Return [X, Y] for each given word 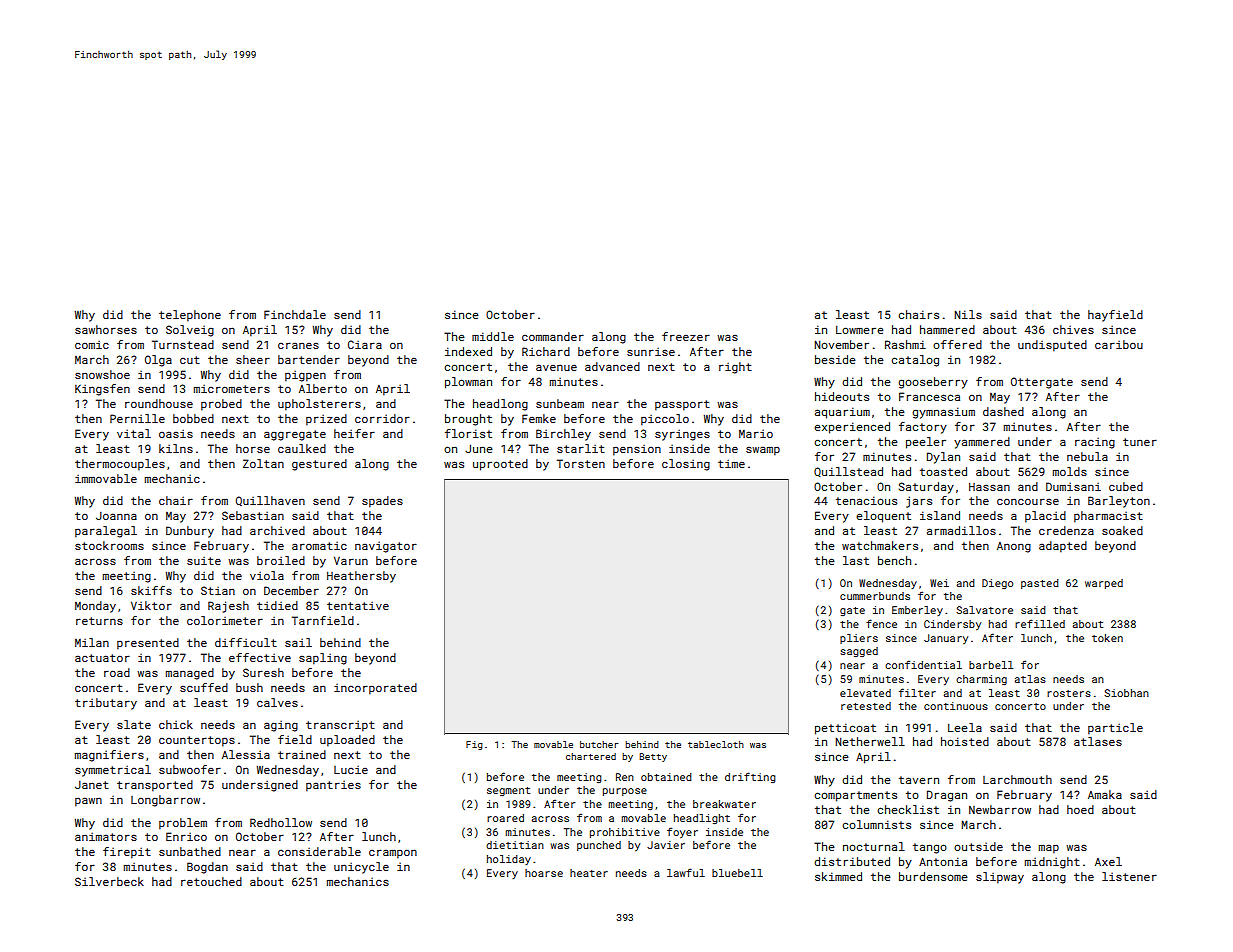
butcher [599, 744]
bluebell [737, 873]
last [856, 560]
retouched [211, 881]
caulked [302, 448]
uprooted [500, 465]
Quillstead [848, 472]
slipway [1000, 878]
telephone [190, 316]
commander [553, 336]
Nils [968, 314]
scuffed [204, 687]
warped [1104, 584]
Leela [965, 727]
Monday [95, 607]
